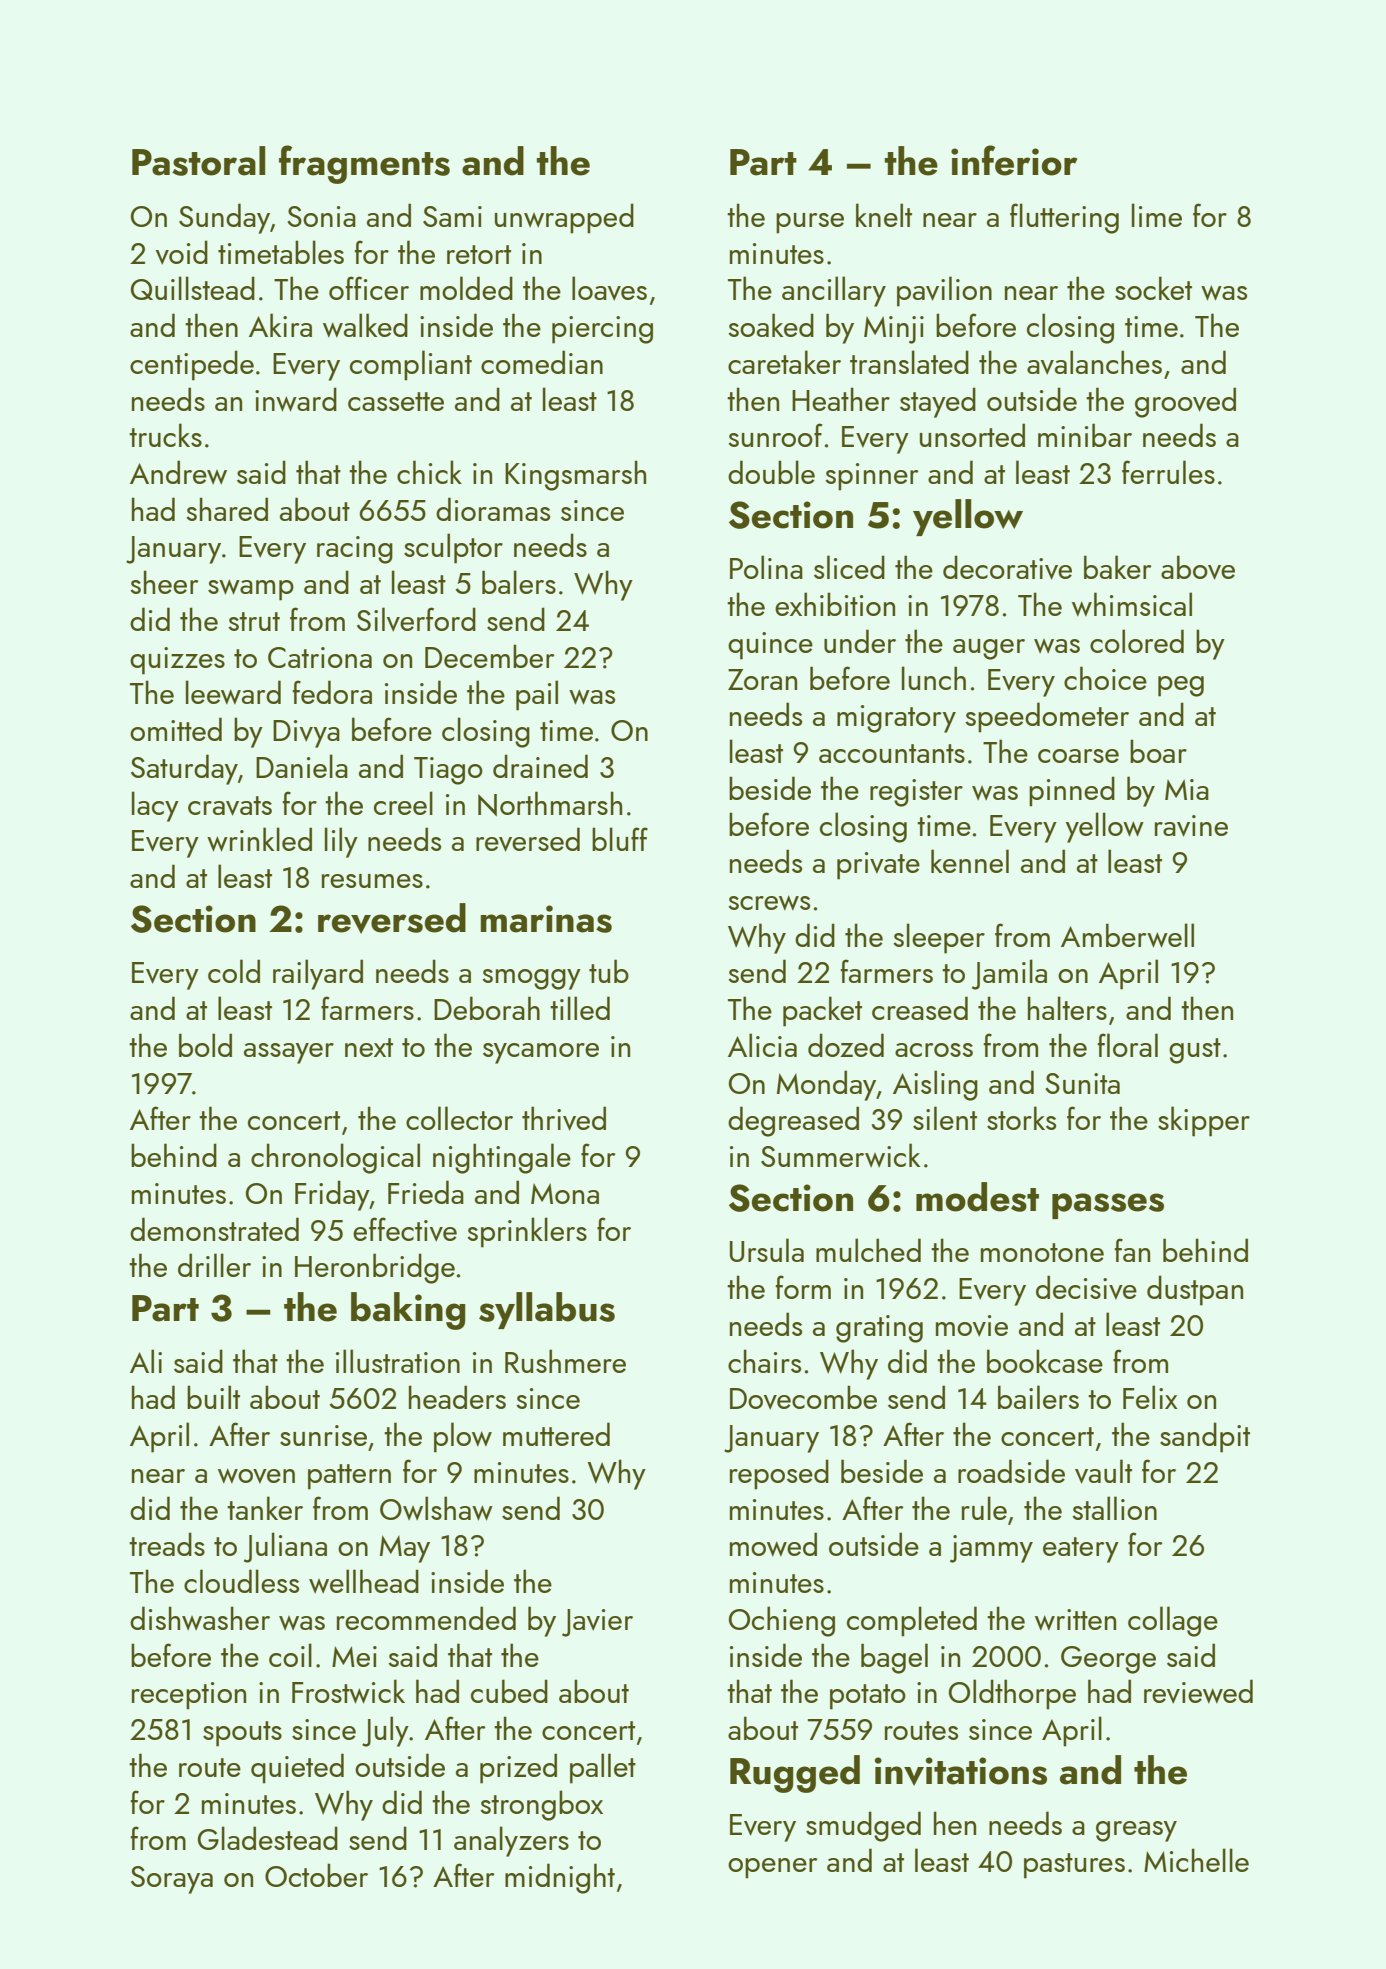  What do you see at coordinates (1157, 215) in the image?
I see `lime` at bounding box center [1157, 215].
